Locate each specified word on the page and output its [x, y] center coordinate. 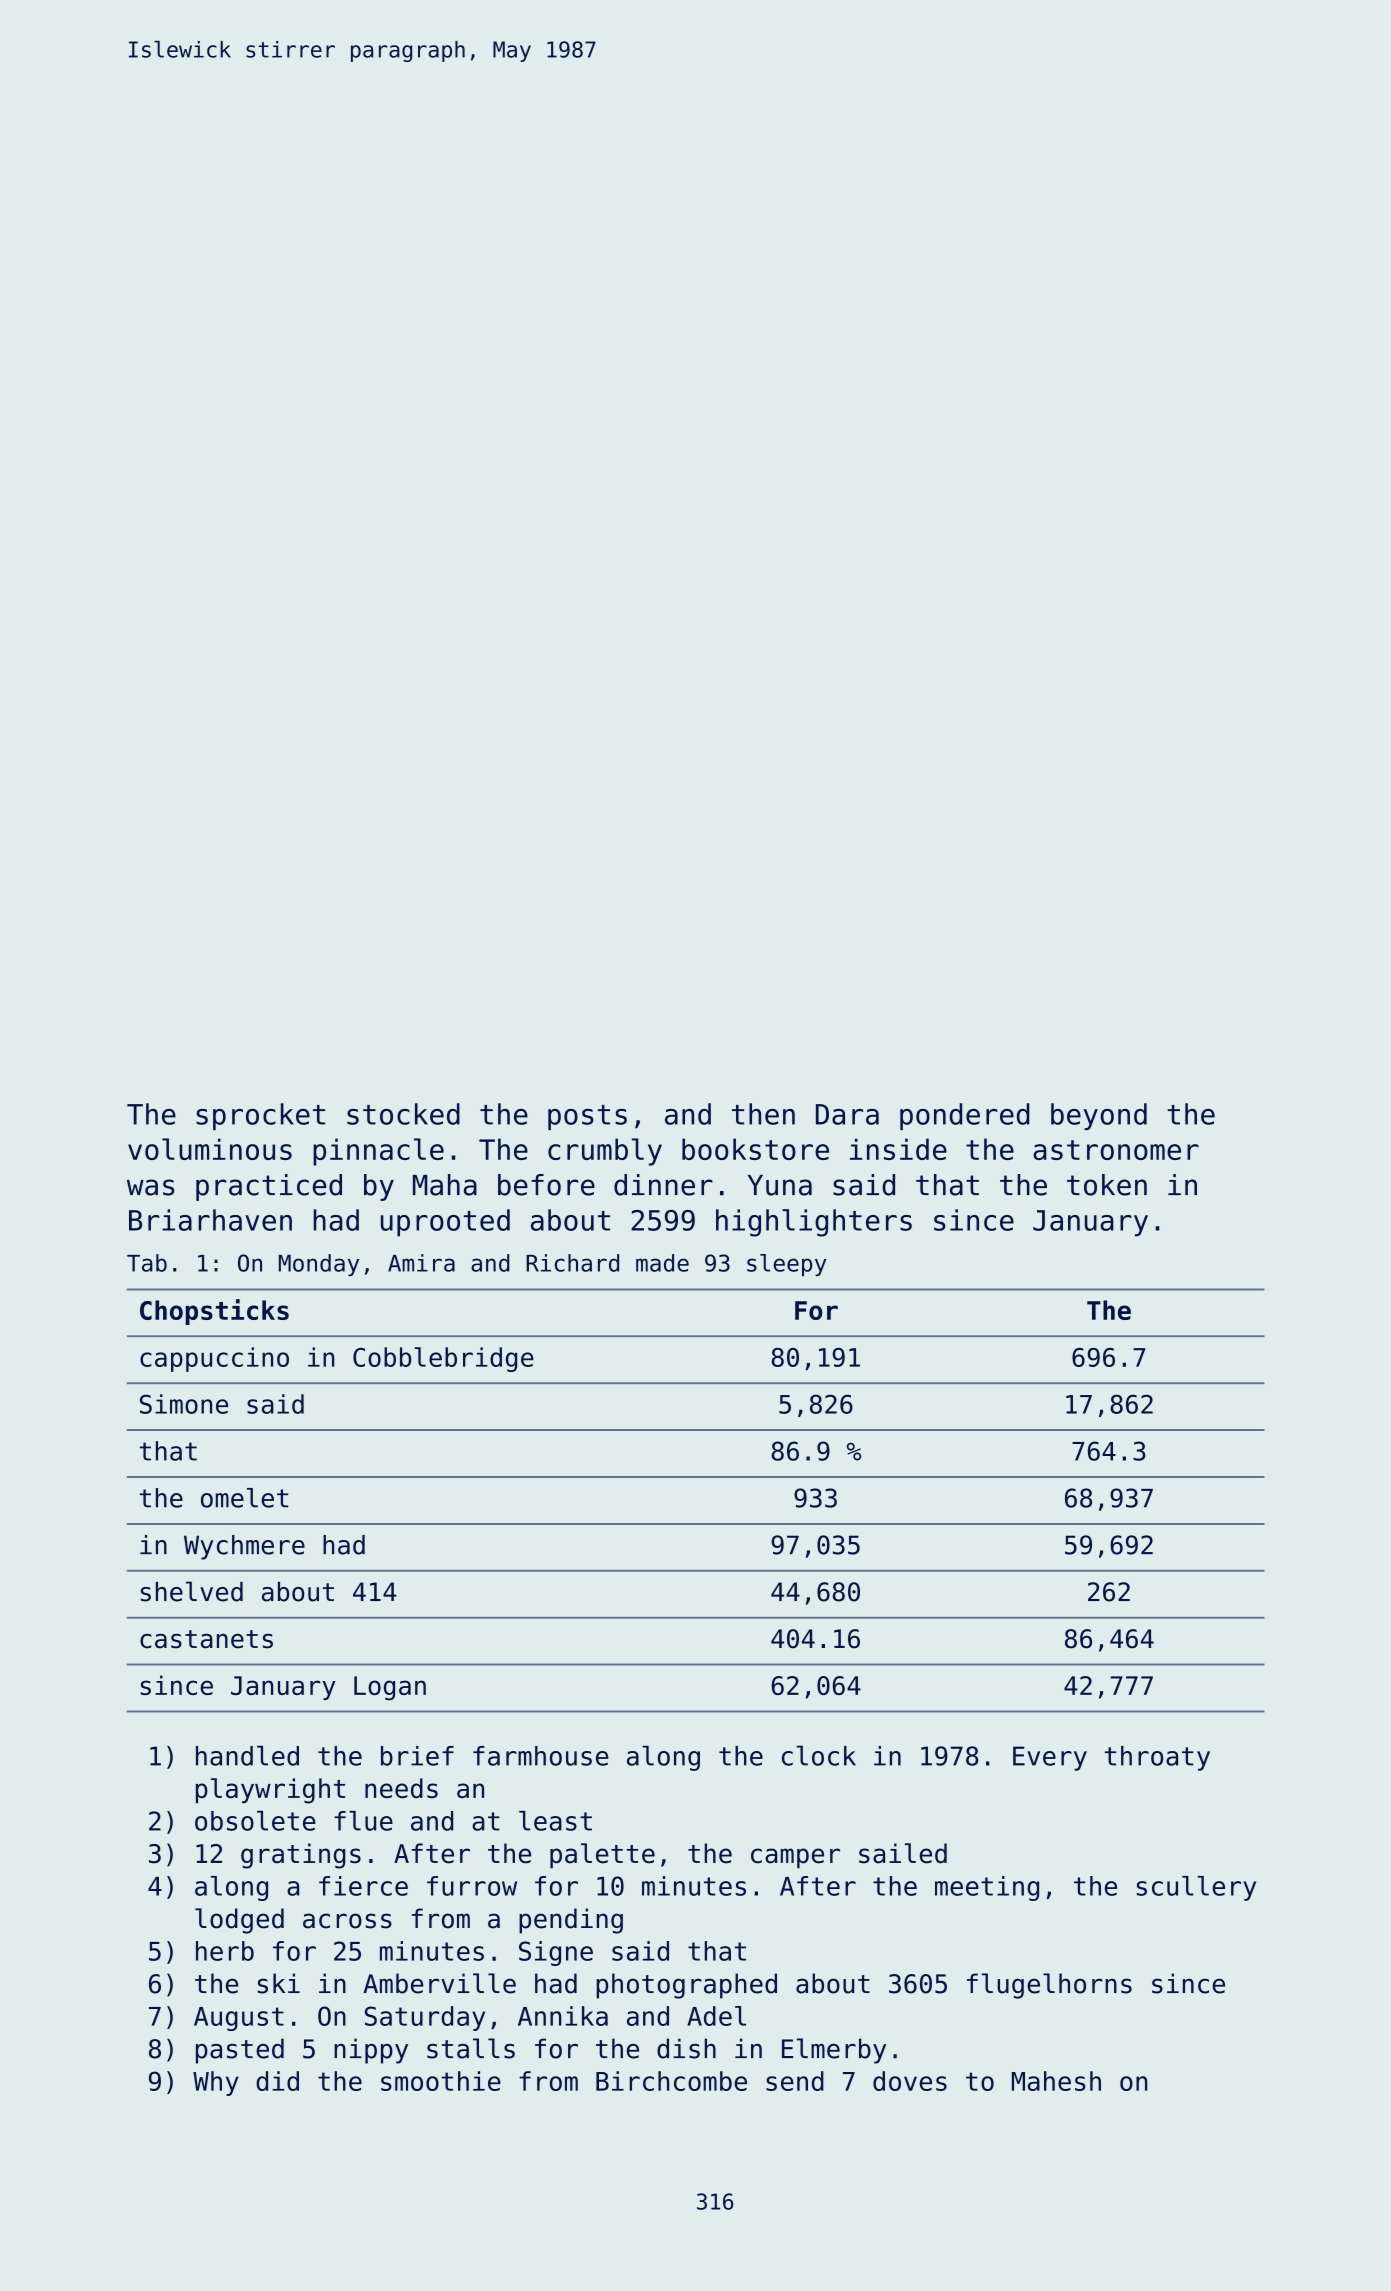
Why [216, 2083]
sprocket [260, 1116]
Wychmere [244, 1547]
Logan [390, 1688]
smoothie [441, 2081]
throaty [1157, 1758]
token [1107, 1185]
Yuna [780, 1185]
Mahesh [1056, 2081]
